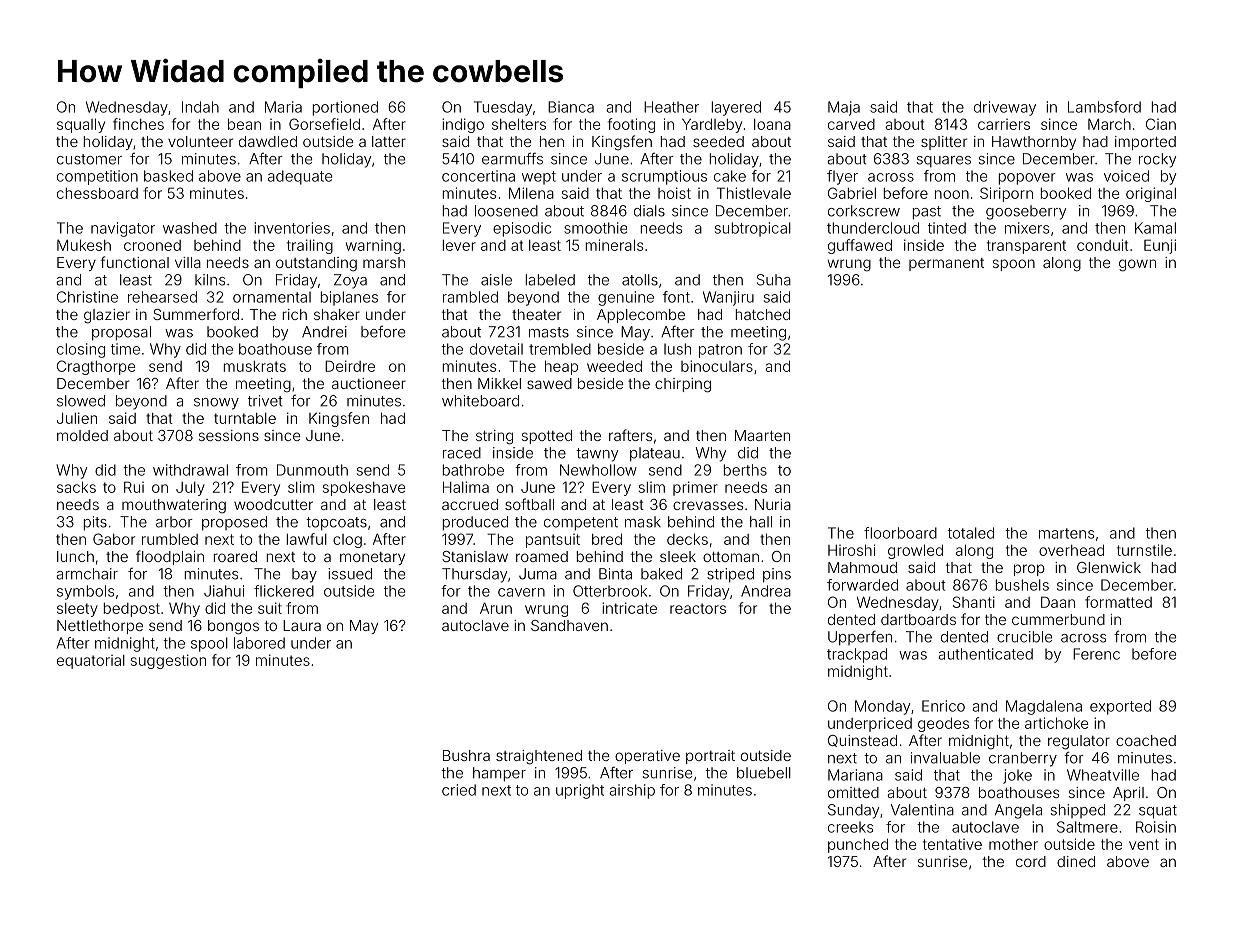  What do you see at coordinates (1155, 228) in the document?
I see `Kamal` at bounding box center [1155, 228].
